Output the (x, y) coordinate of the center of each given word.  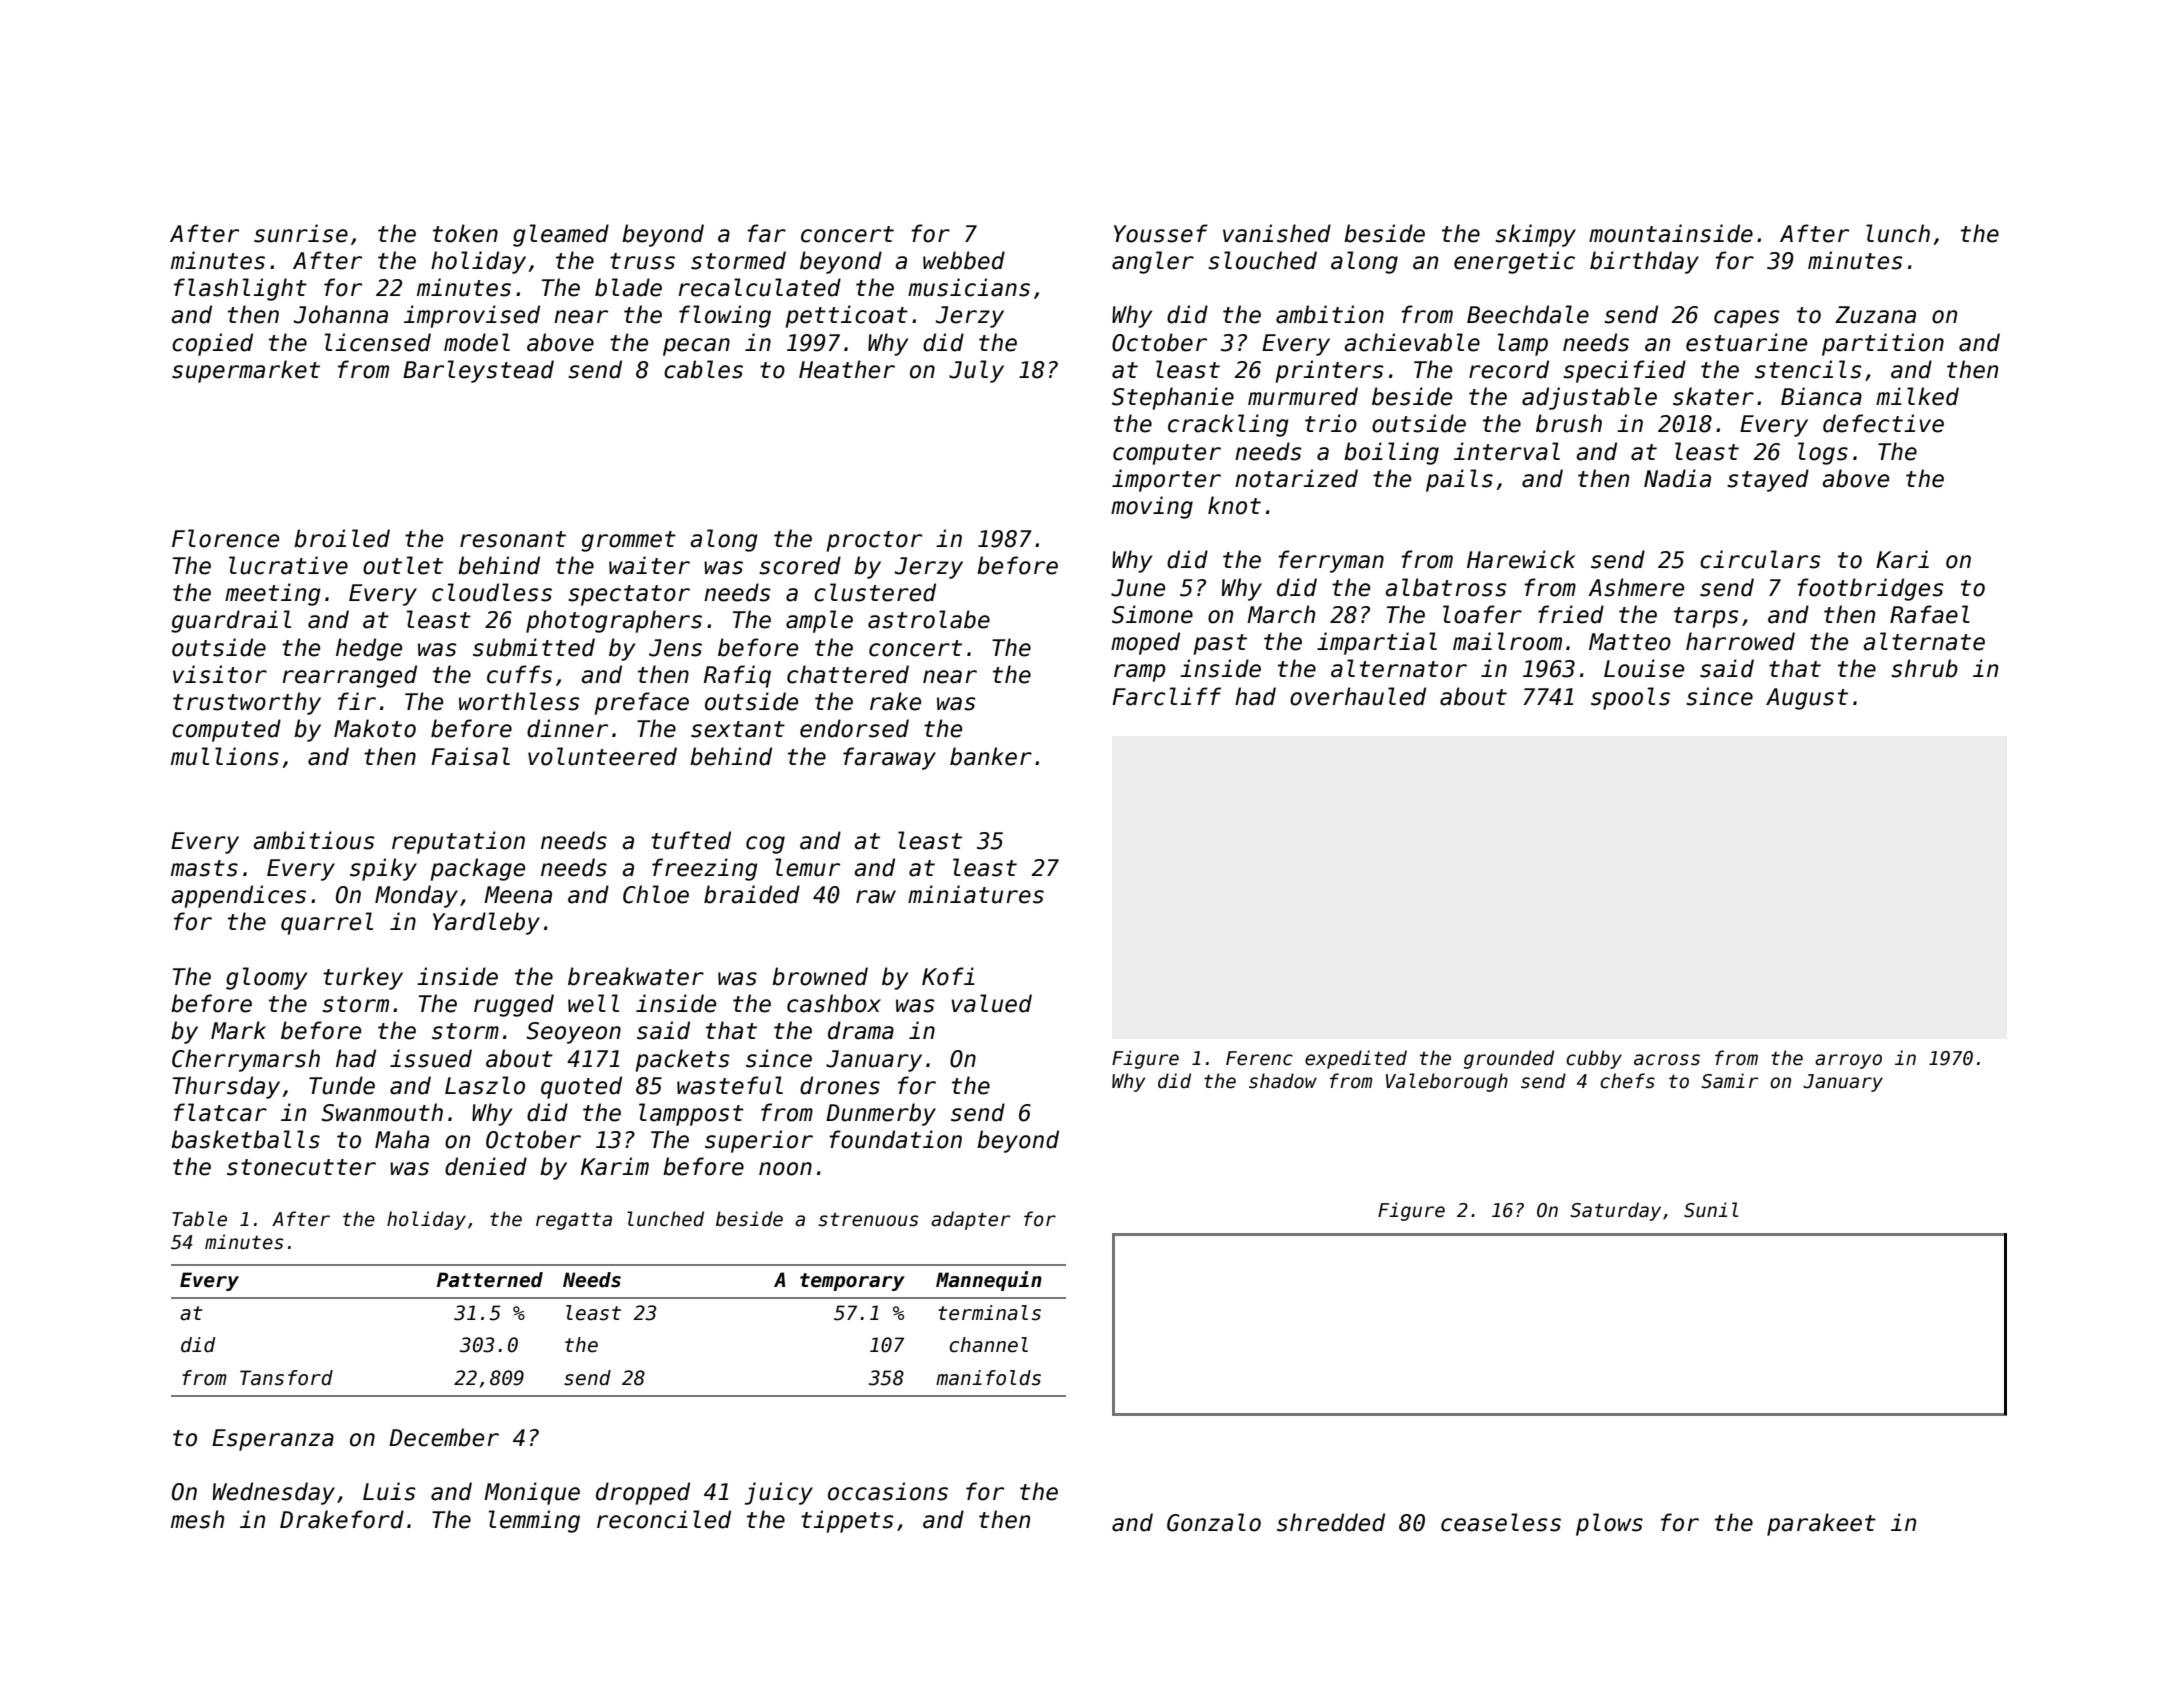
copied (212, 344)
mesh (197, 1519)
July (976, 371)
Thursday (226, 1087)
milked (1917, 396)
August (1807, 699)
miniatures (976, 894)
